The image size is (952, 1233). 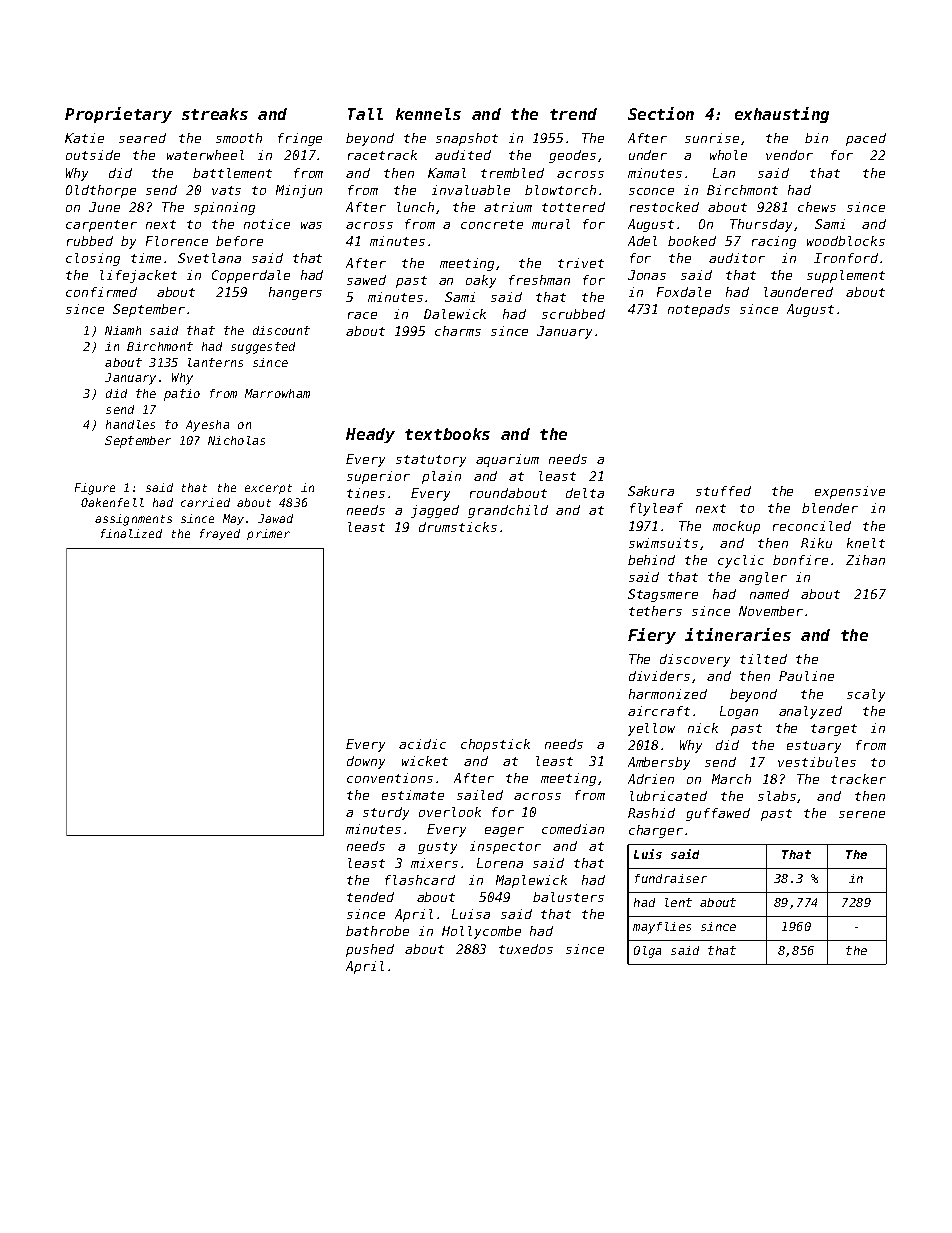 What do you see at coordinates (585, 493) in the screenshot?
I see `delta` at bounding box center [585, 493].
